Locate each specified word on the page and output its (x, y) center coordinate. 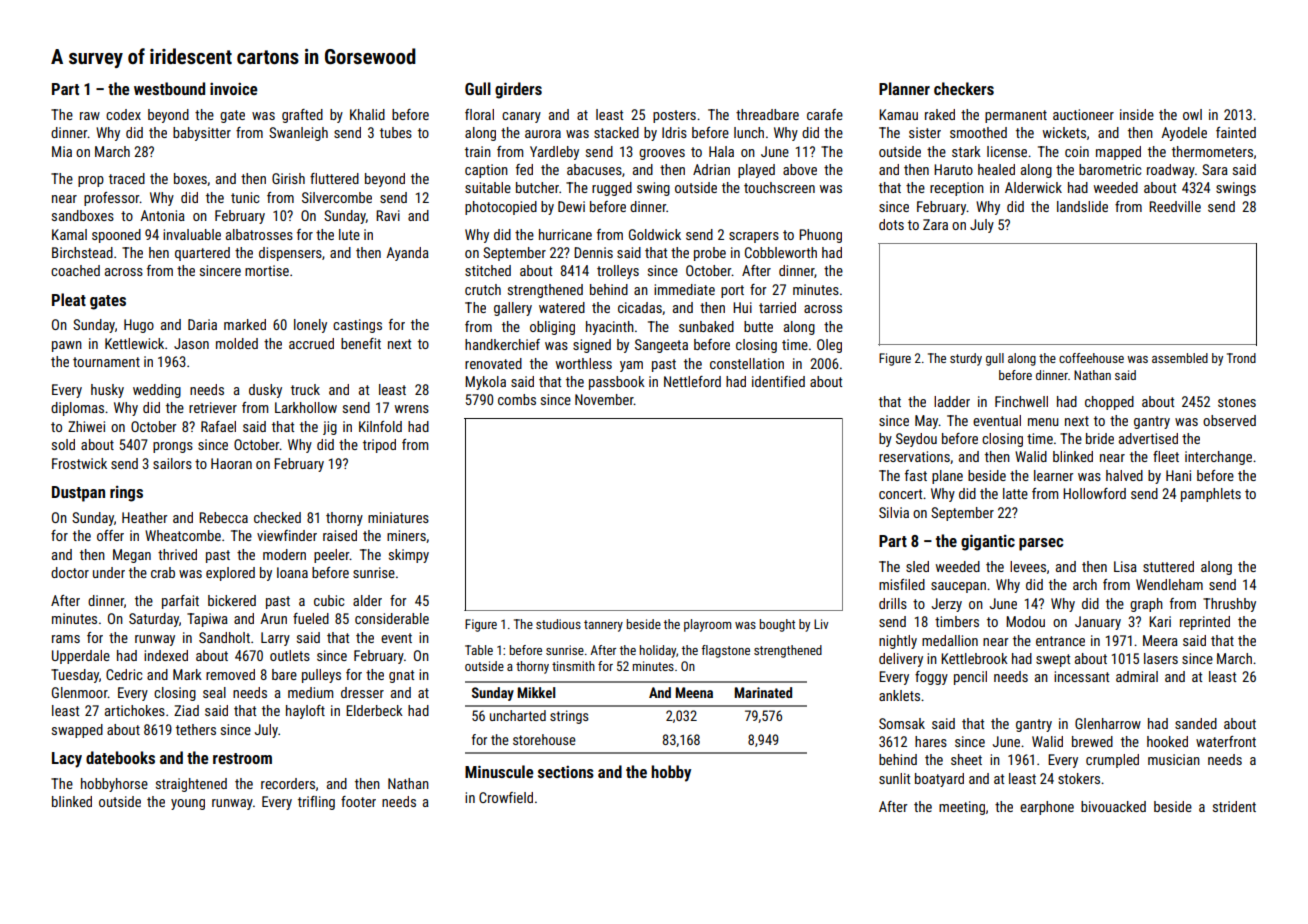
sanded (1196, 723)
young (188, 804)
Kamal (69, 234)
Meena (694, 692)
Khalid (367, 114)
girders (518, 90)
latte (1015, 493)
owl (1192, 114)
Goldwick (655, 234)
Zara (935, 224)
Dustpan (78, 494)
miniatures (398, 517)
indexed (166, 655)
